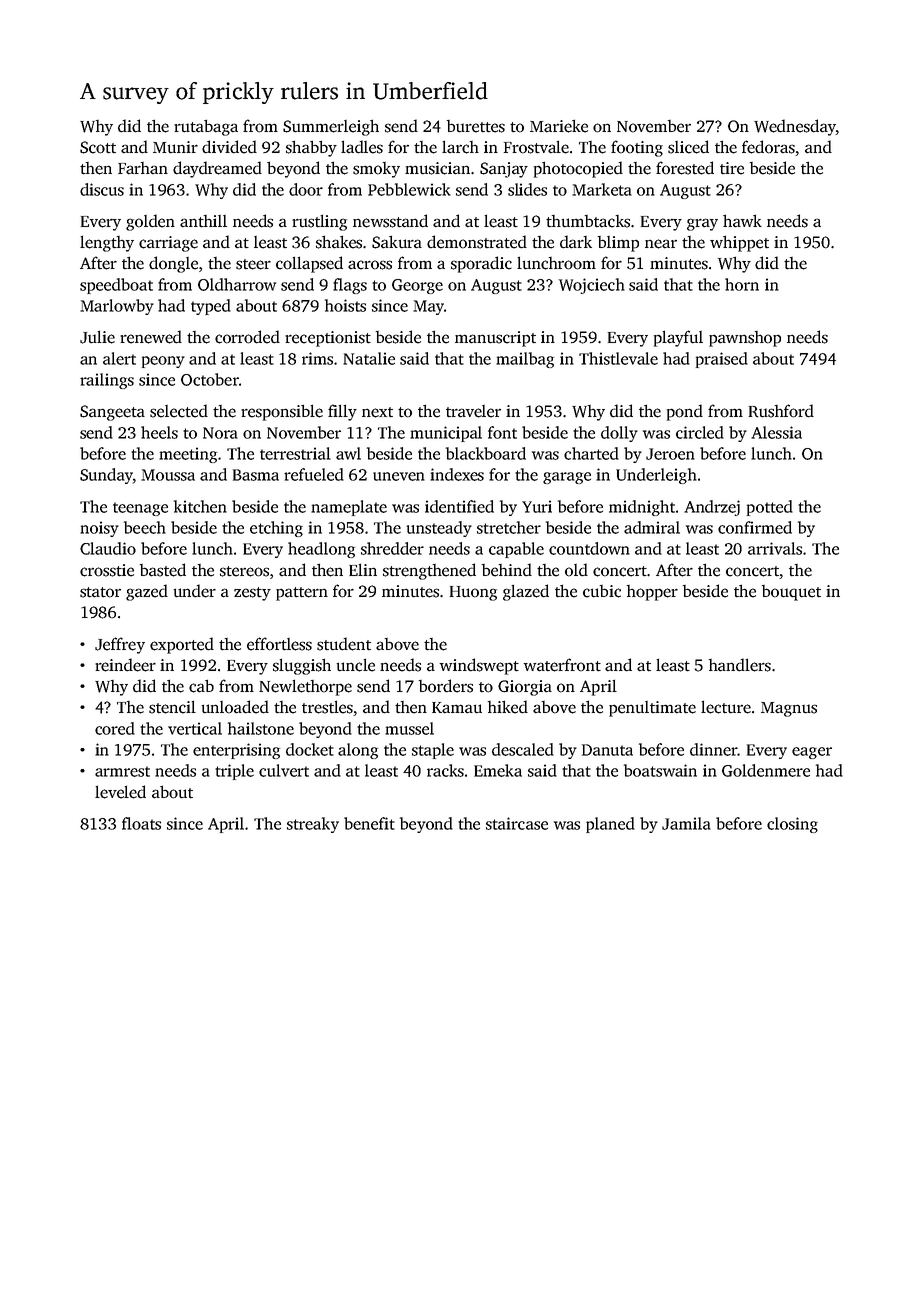  I want to click on leveled, so click(120, 792).
